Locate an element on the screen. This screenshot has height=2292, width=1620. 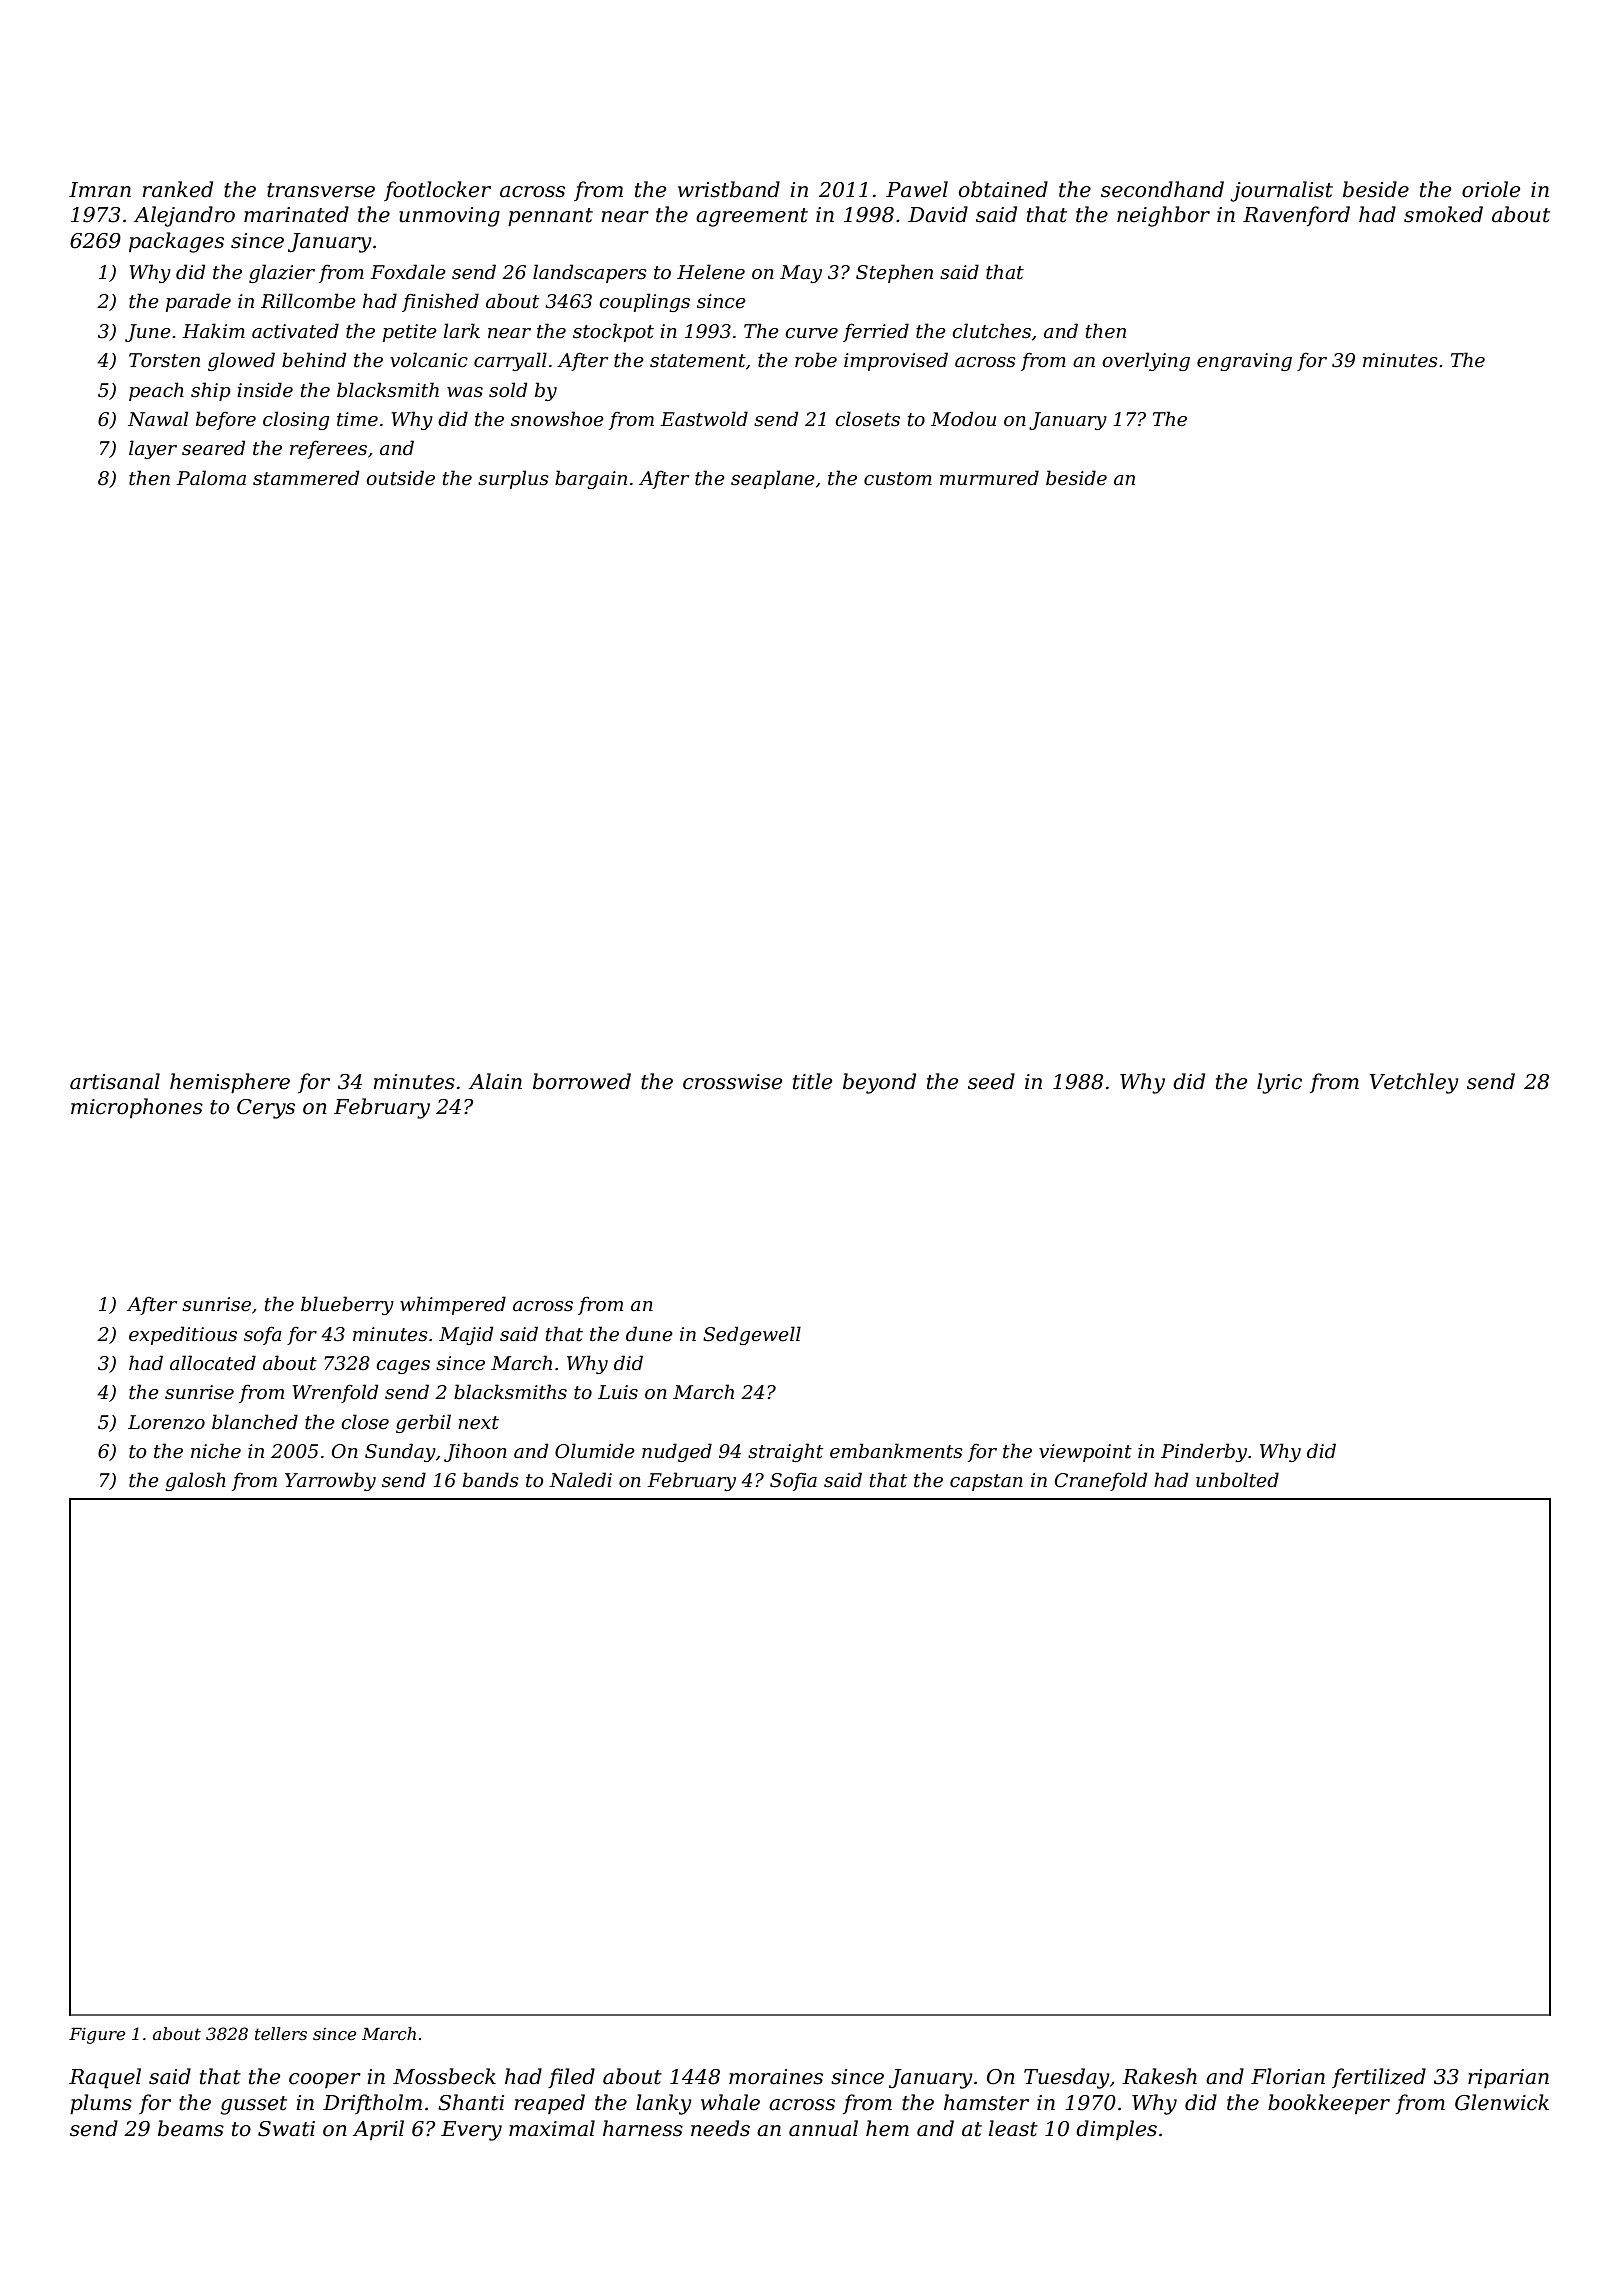
Imran is located at coordinates (100, 190).
